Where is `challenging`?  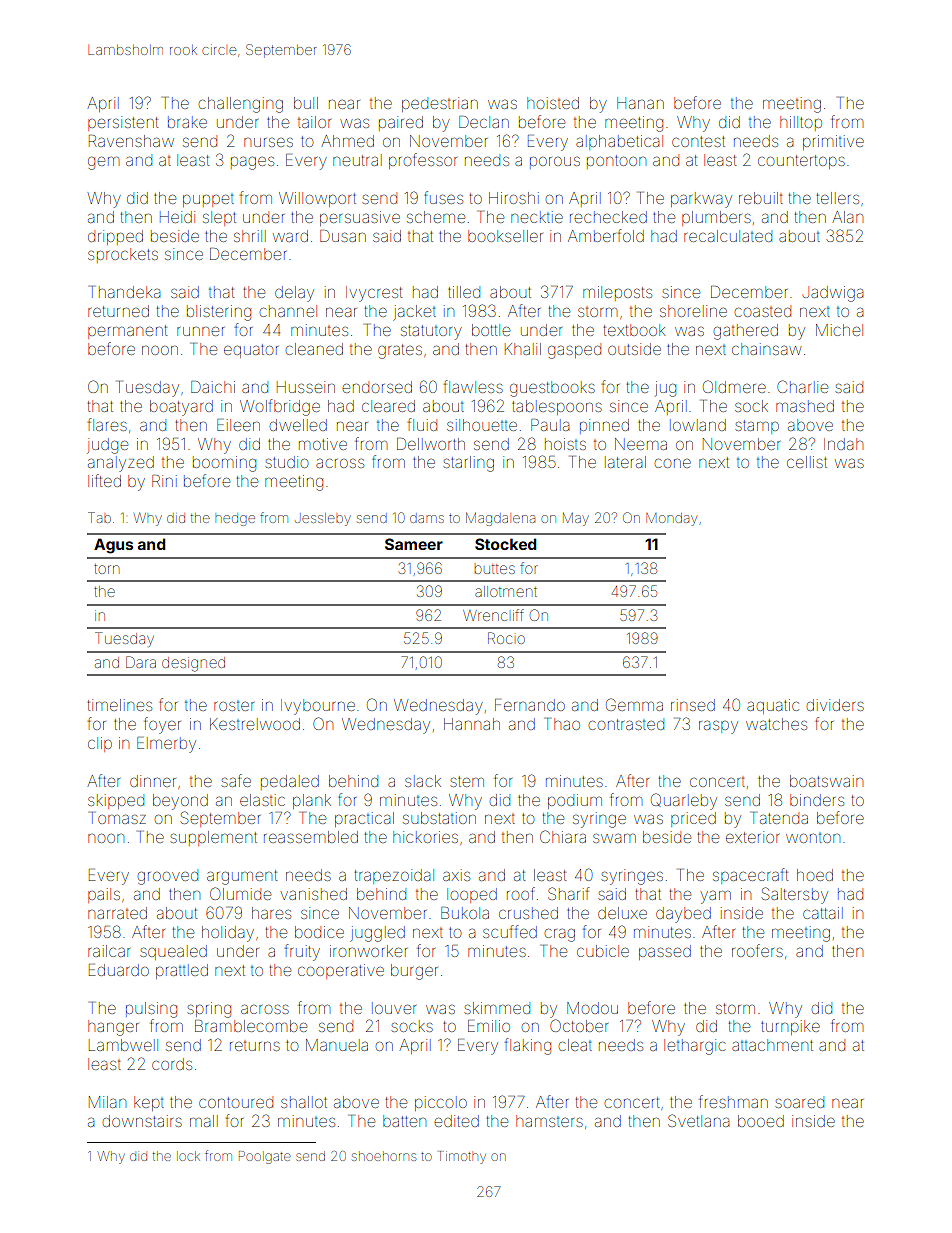 challenging is located at coordinates (241, 105).
